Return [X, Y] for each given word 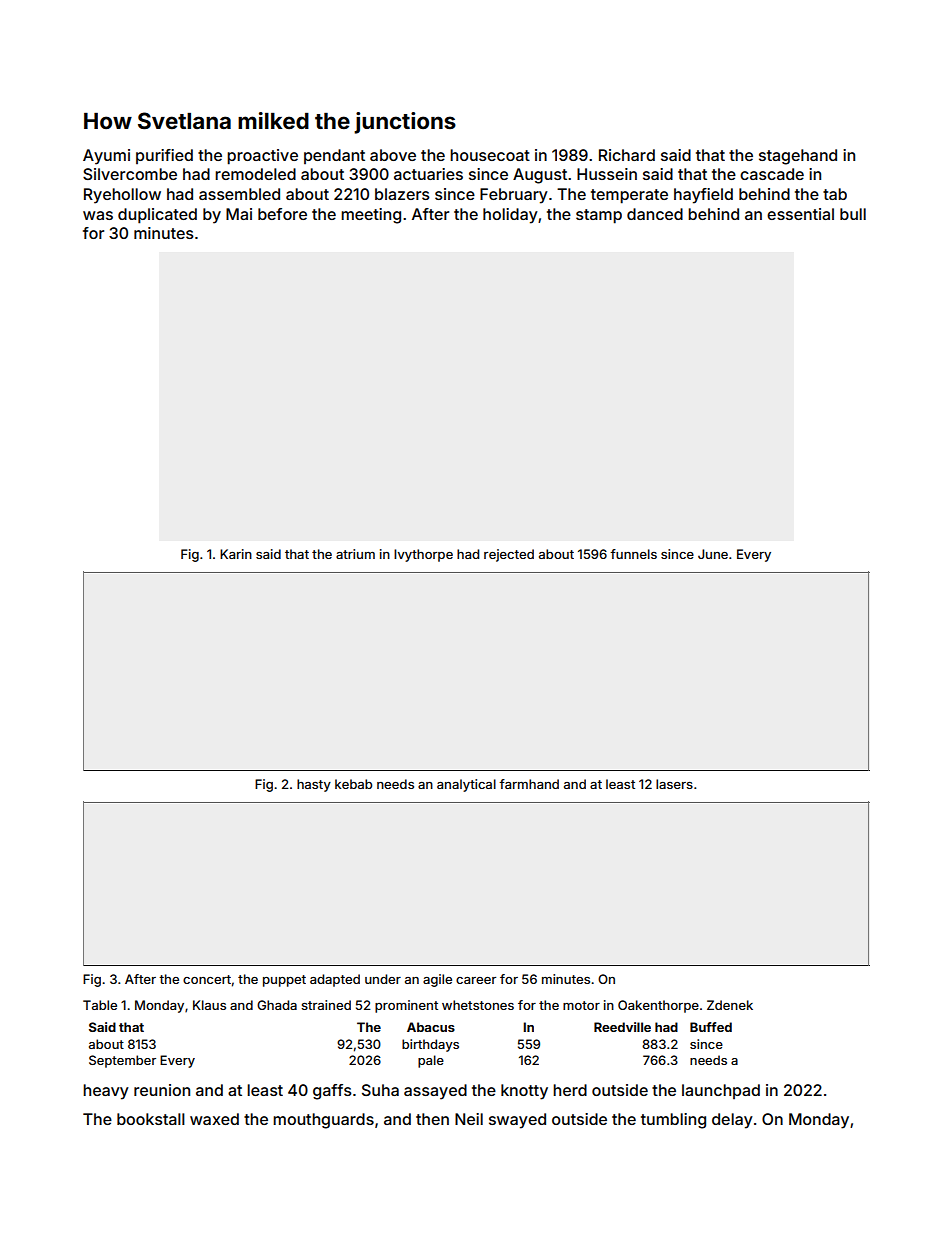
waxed [214, 1119]
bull [853, 214]
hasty [314, 785]
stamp [599, 216]
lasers [674, 784]
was [98, 215]
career [476, 980]
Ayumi [106, 157]
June [713, 554]
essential [800, 214]
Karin [236, 554]
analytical [466, 785]
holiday [510, 216]
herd [570, 1090]
